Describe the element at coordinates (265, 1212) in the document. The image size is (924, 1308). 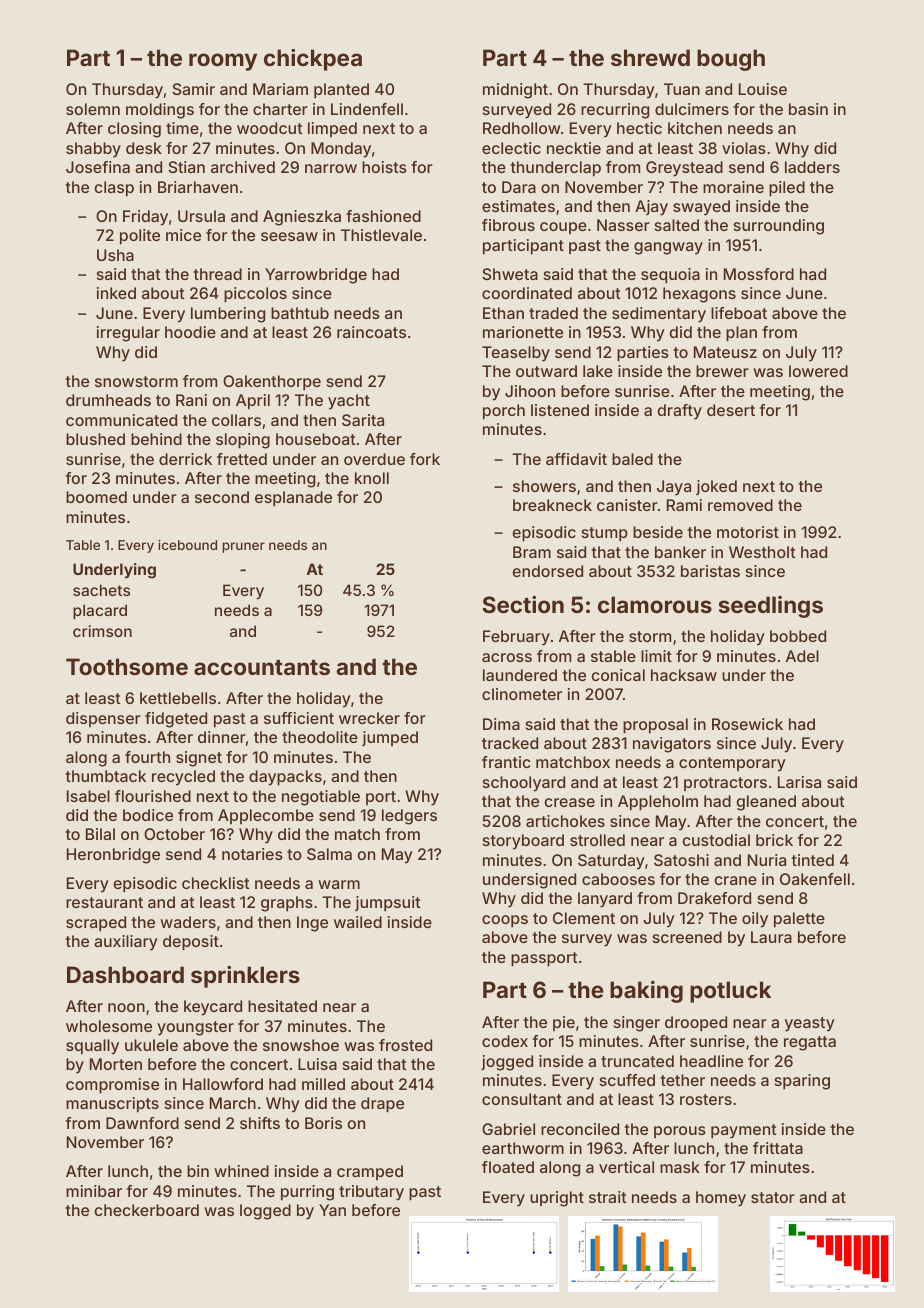
I see `logged` at that location.
